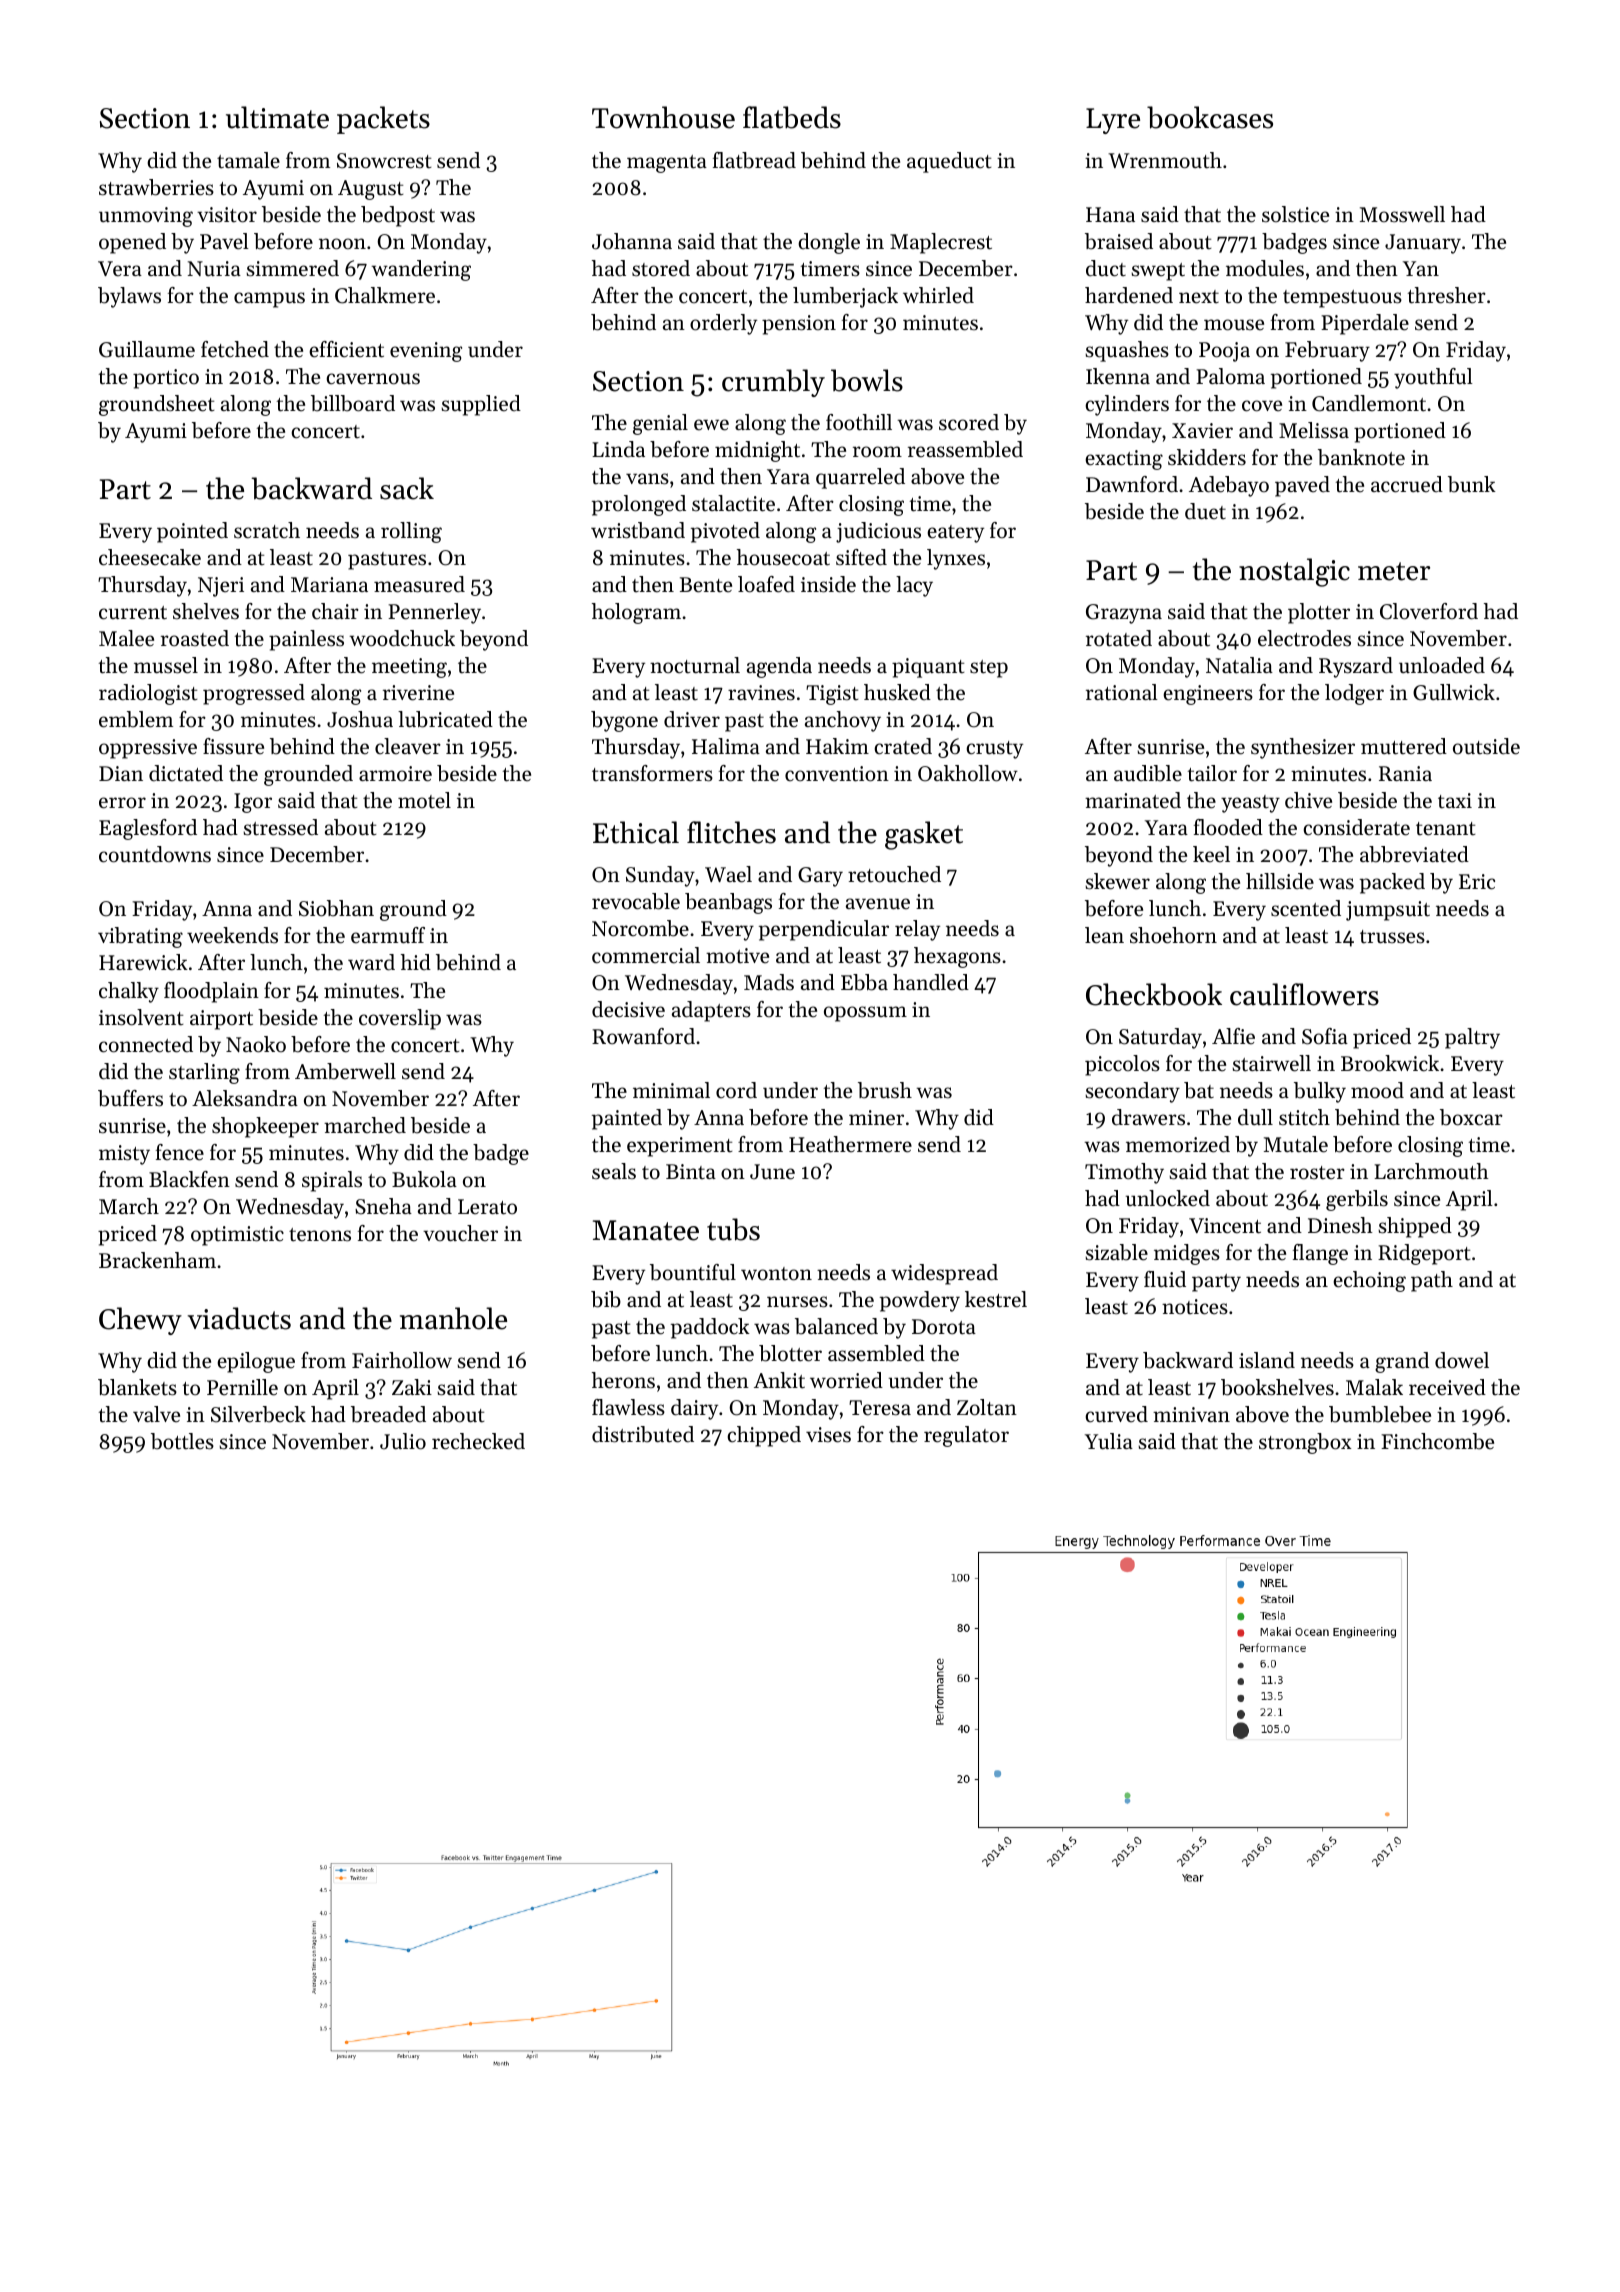 This image has width=1620, height=2292. I want to click on Dawnford, so click(1132, 484).
